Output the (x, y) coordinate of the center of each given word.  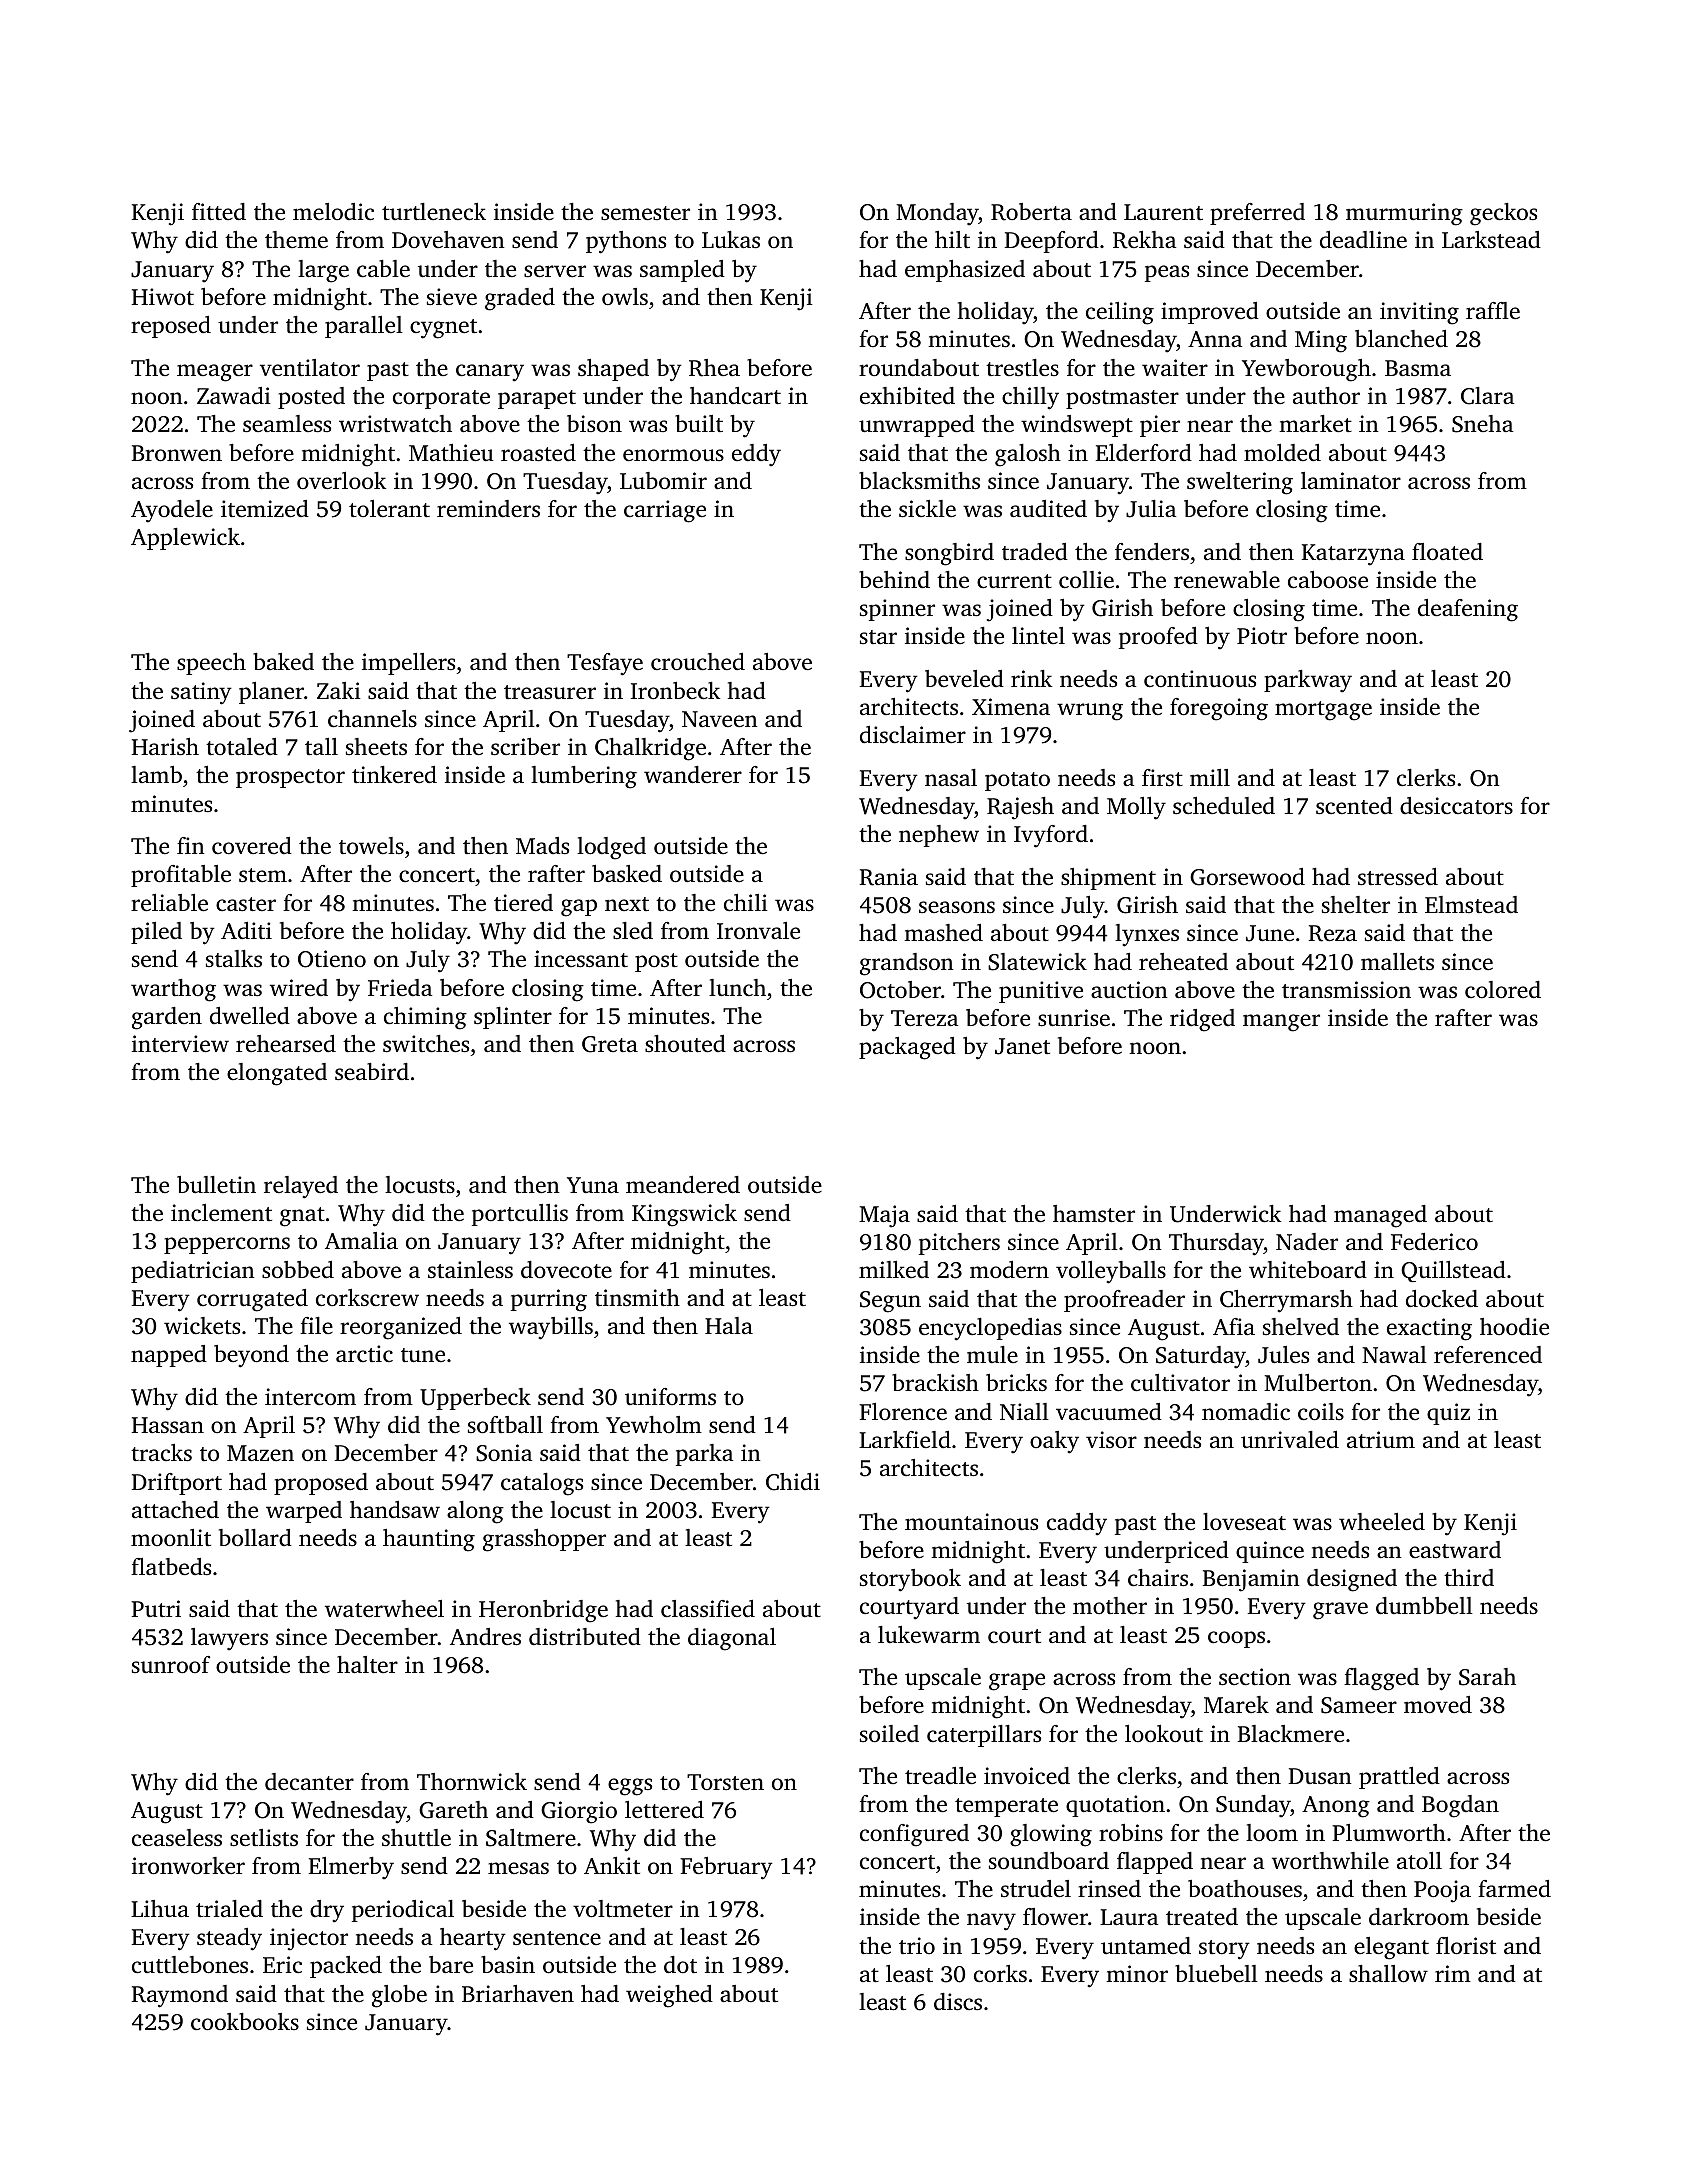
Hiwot (162, 296)
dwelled (250, 1016)
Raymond (179, 1996)
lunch (737, 988)
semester (645, 213)
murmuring (1404, 214)
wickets (202, 1326)
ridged (1202, 1020)
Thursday (1216, 1244)
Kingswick (684, 1215)
